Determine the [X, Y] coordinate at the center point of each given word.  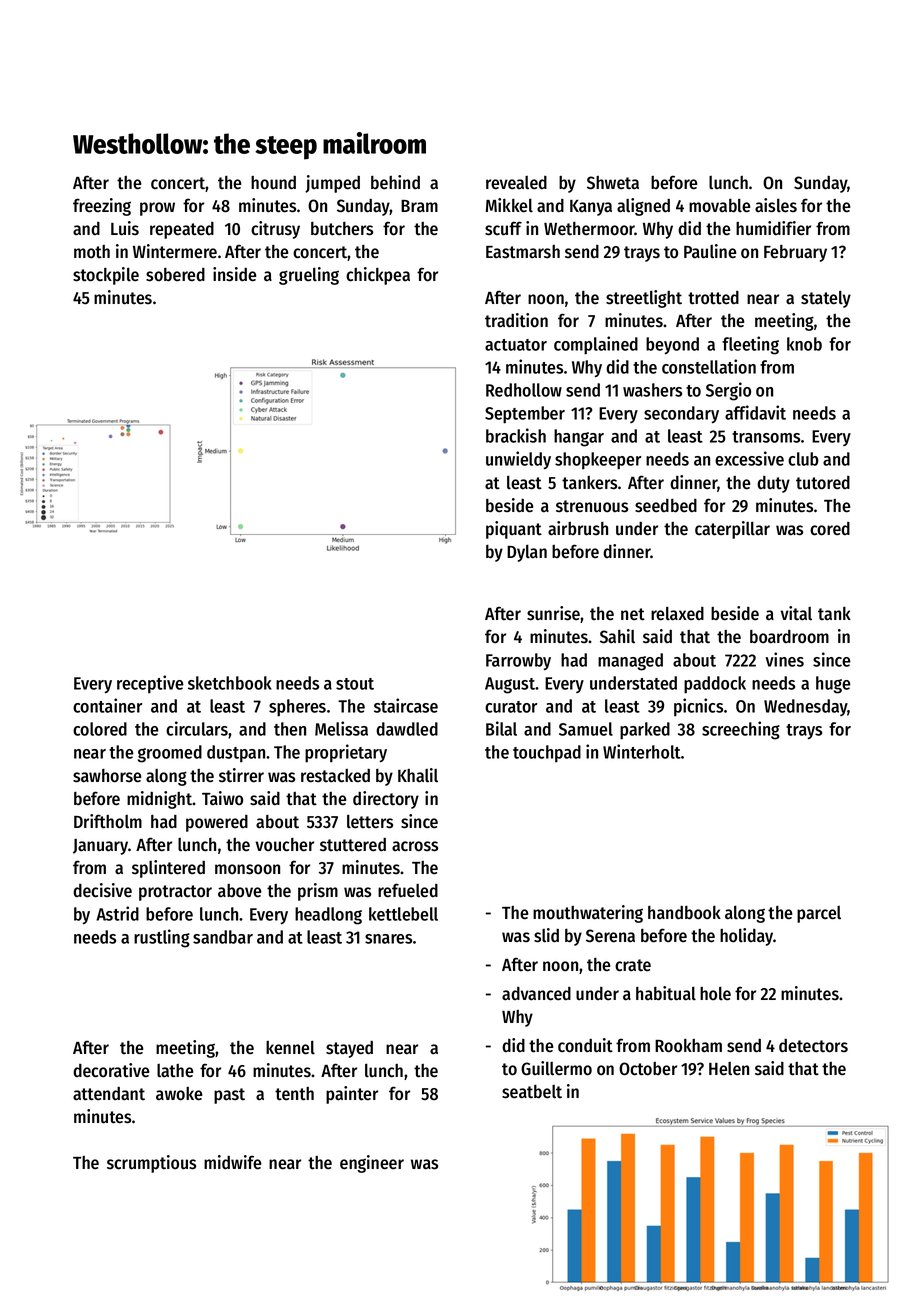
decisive [102, 890]
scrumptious [151, 1164]
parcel [819, 914]
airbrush [578, 528]
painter [352, 1095]
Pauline [710, 251]
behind [395, 182]
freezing [102, 207]
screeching [741, 730]
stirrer [241, 775]
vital [796, 613]
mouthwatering [588, 914]
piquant [514, 530]
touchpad [547, 753]
